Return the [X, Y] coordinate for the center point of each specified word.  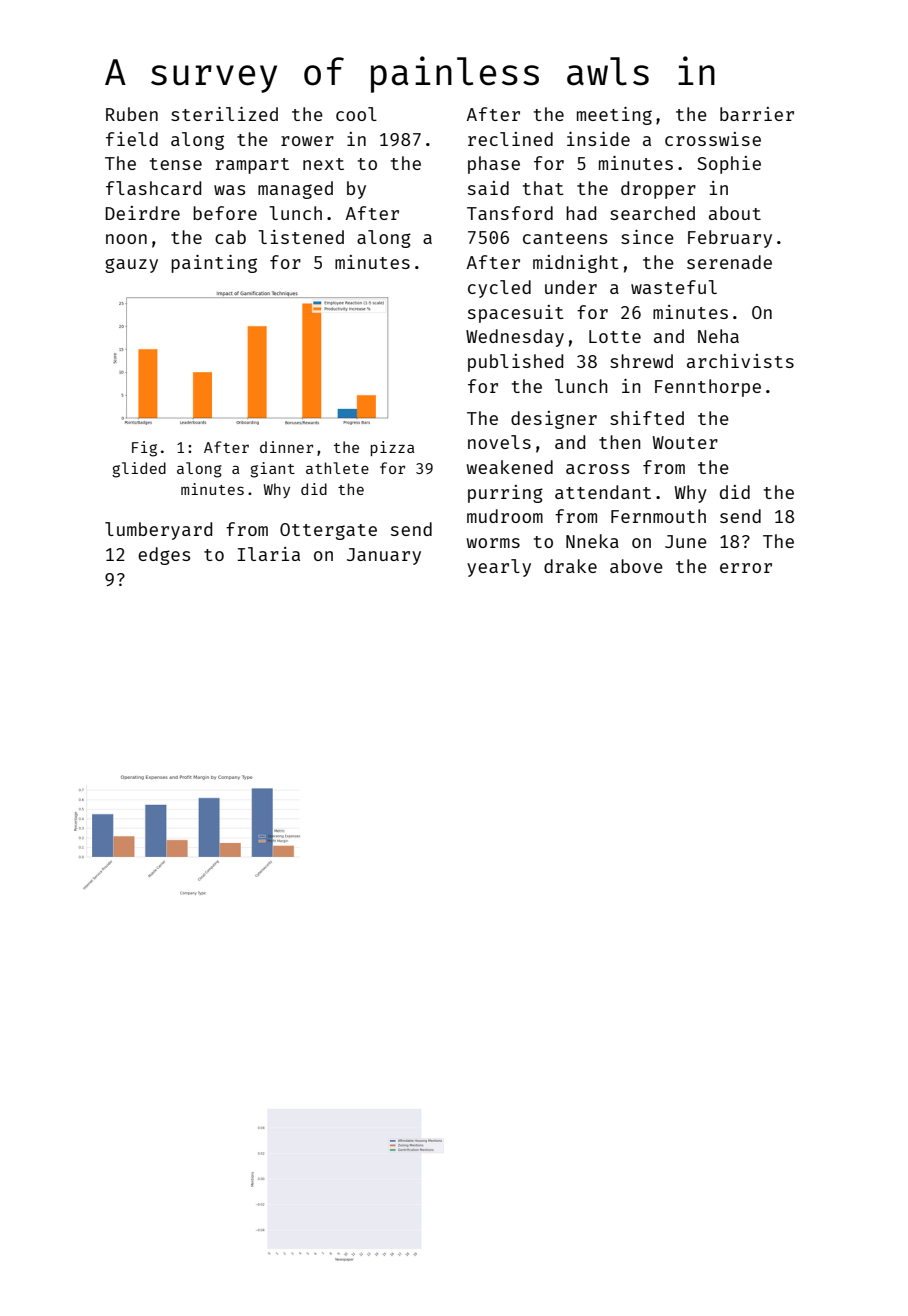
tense [176, 164]
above [636, 566]
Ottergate [328, 531]
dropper [658, 190]
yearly [499, 568]
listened [301, 237]
